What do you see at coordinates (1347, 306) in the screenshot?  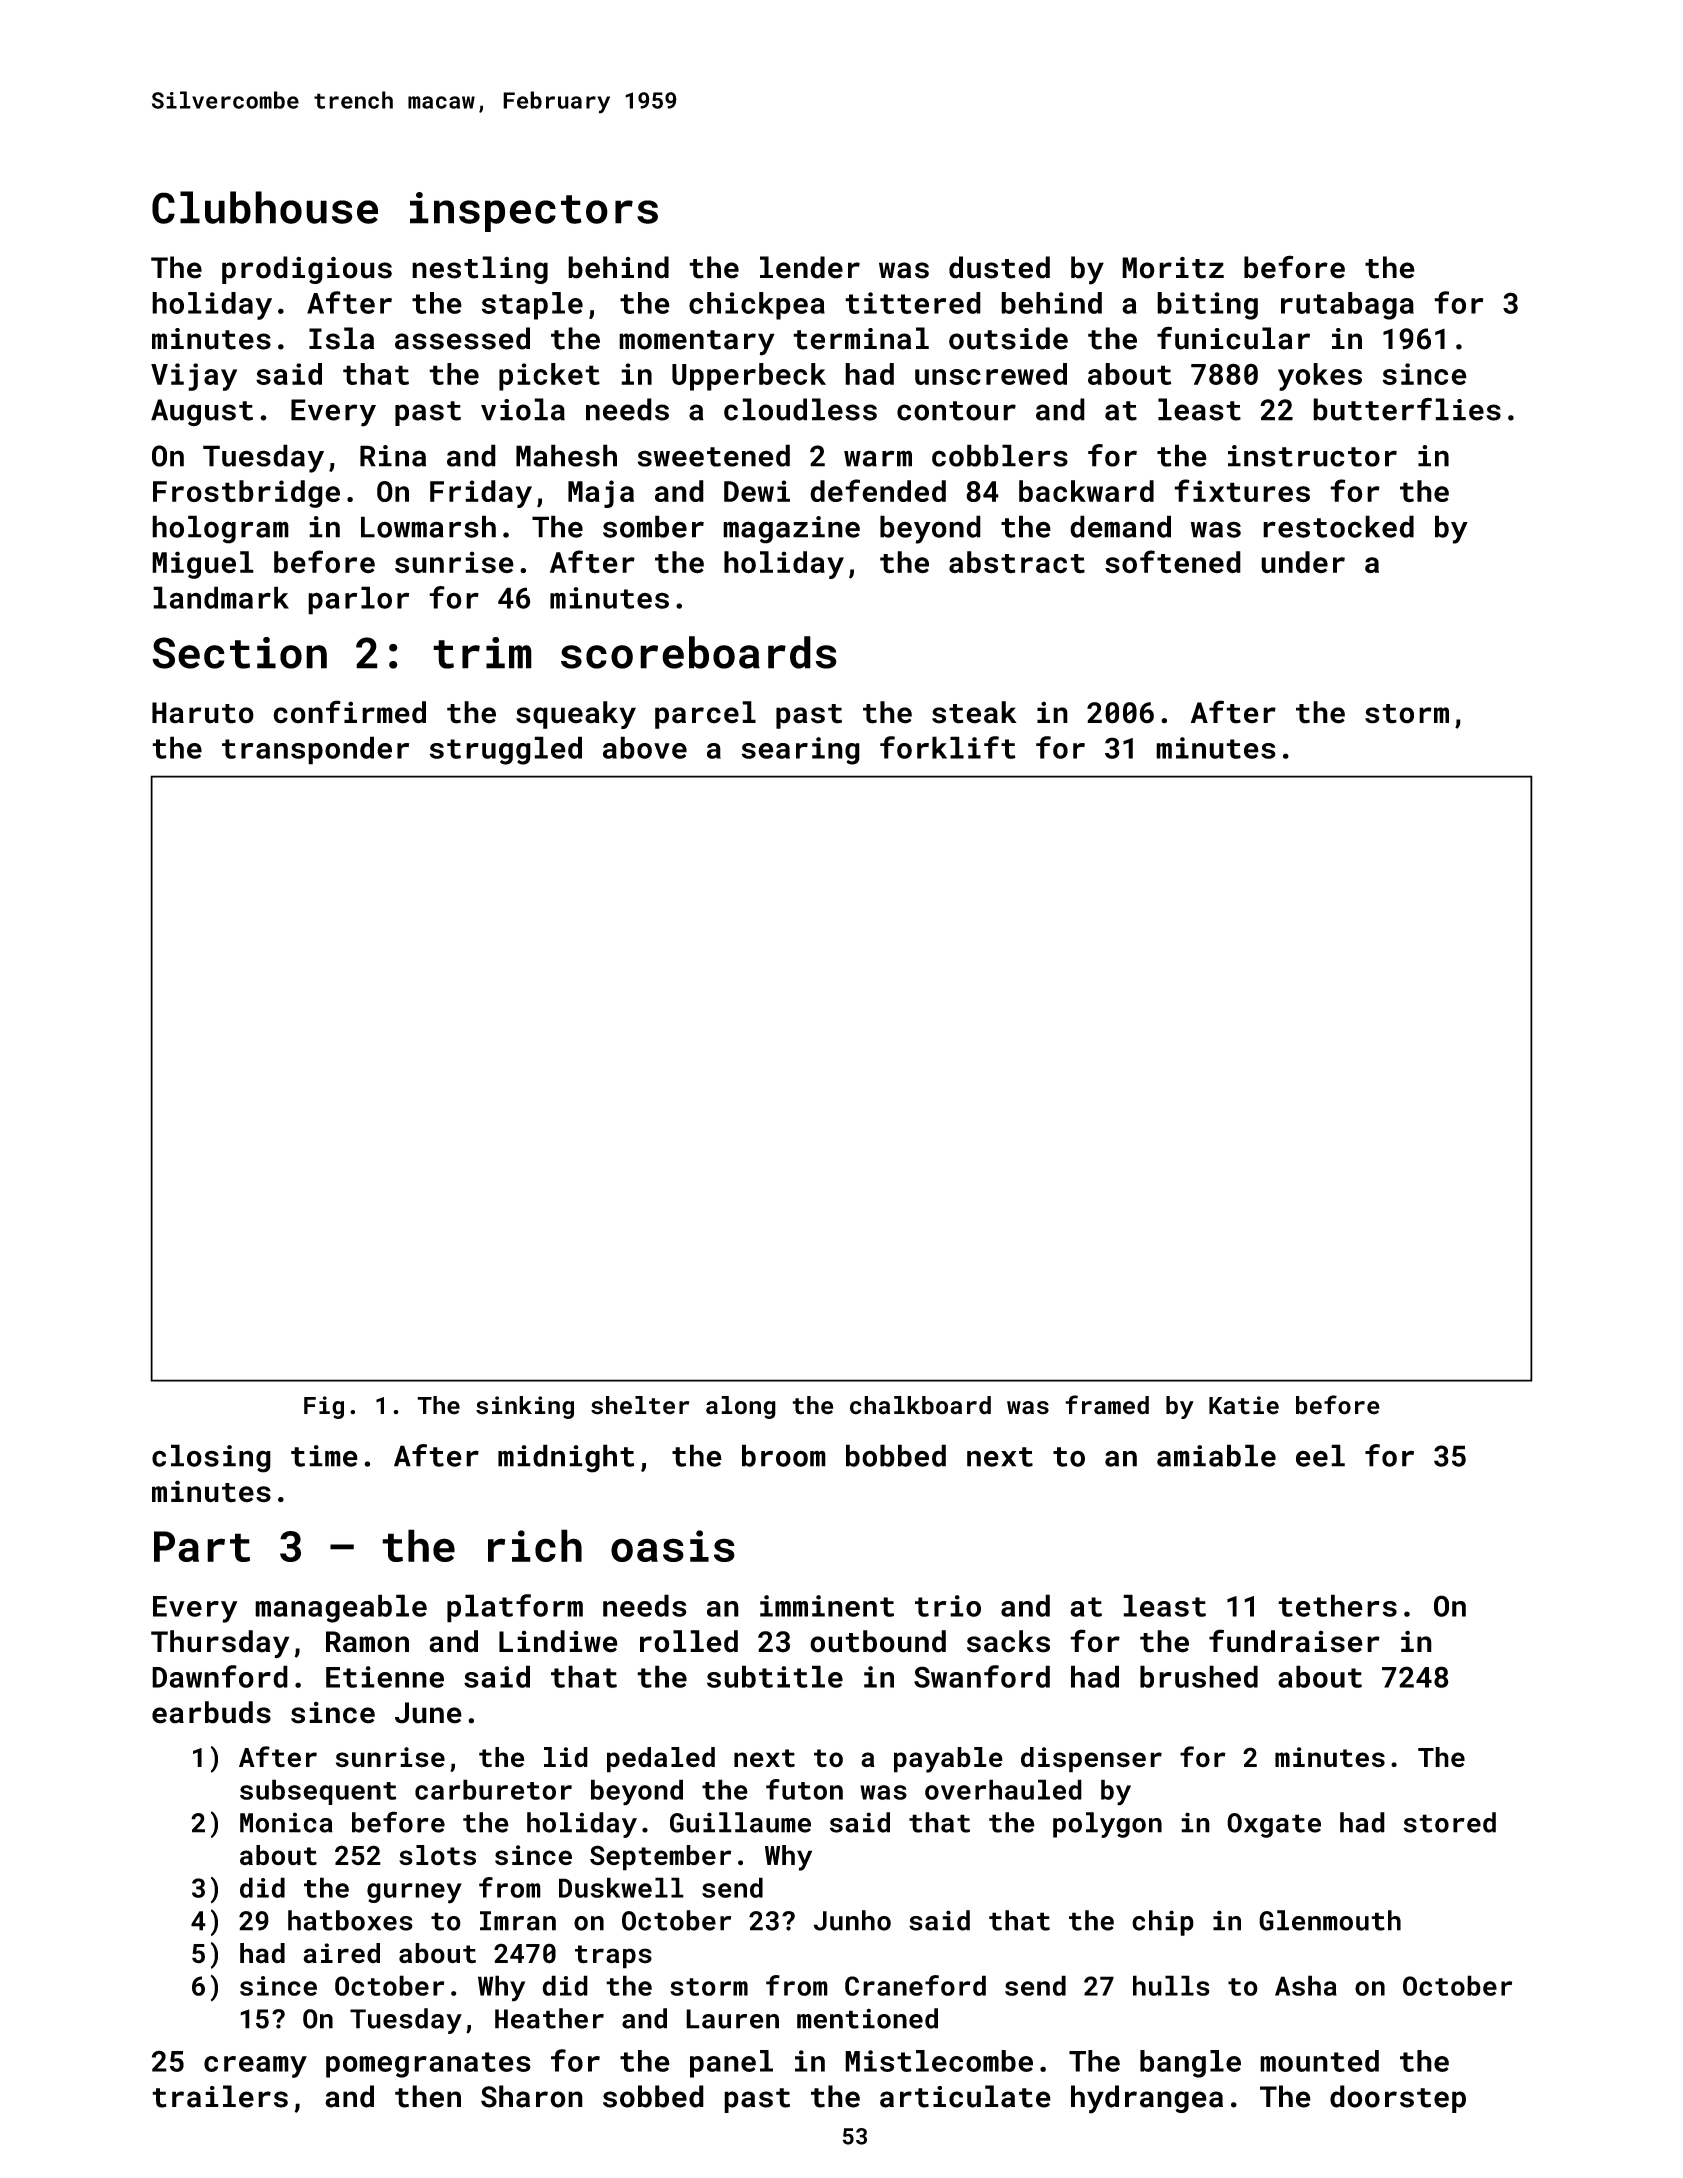 I see `rutabaga` at bounding box center [1347, 306].
